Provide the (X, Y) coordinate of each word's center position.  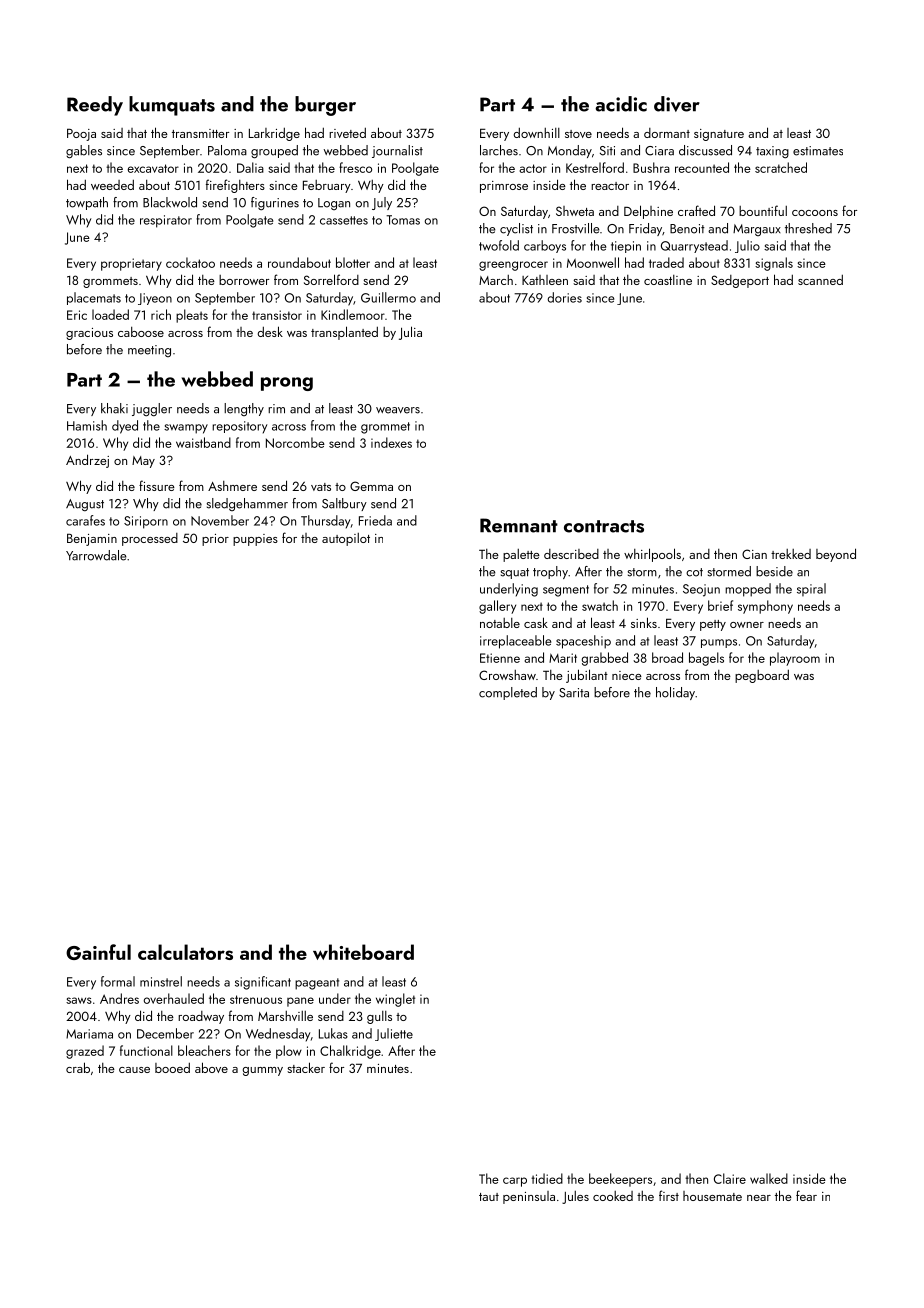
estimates (818, 151)
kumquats (172, 106)
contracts (604, 526)
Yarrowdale (96, 555)
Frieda (375, 520)
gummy (263, 1071)
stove (578, 134)
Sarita (574, 693)
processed (150, 539)
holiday (675, 693)
